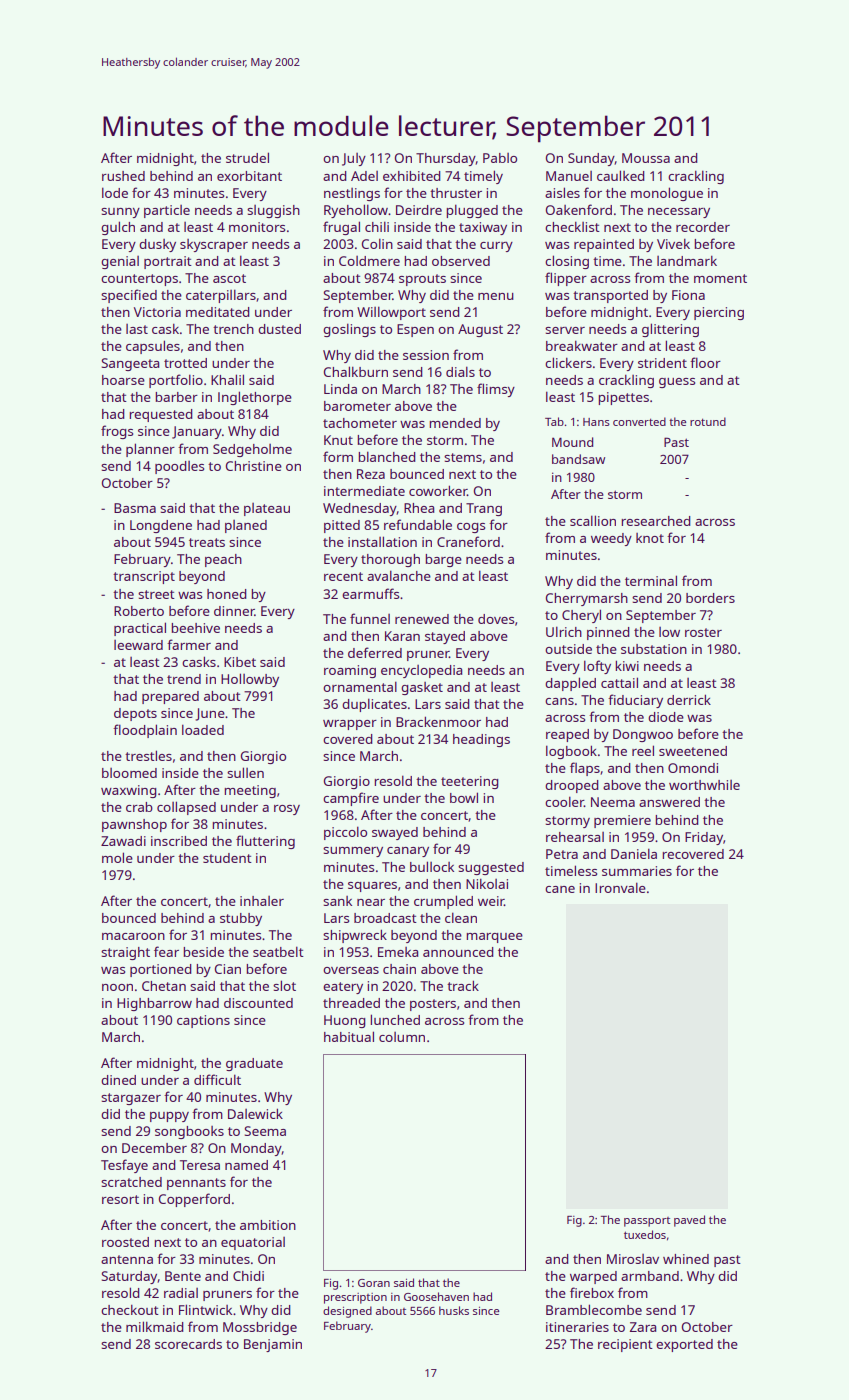  What do you see at coordinates (371, 474) in the image?
I see `Reza` at bounding box center [371, 474].
